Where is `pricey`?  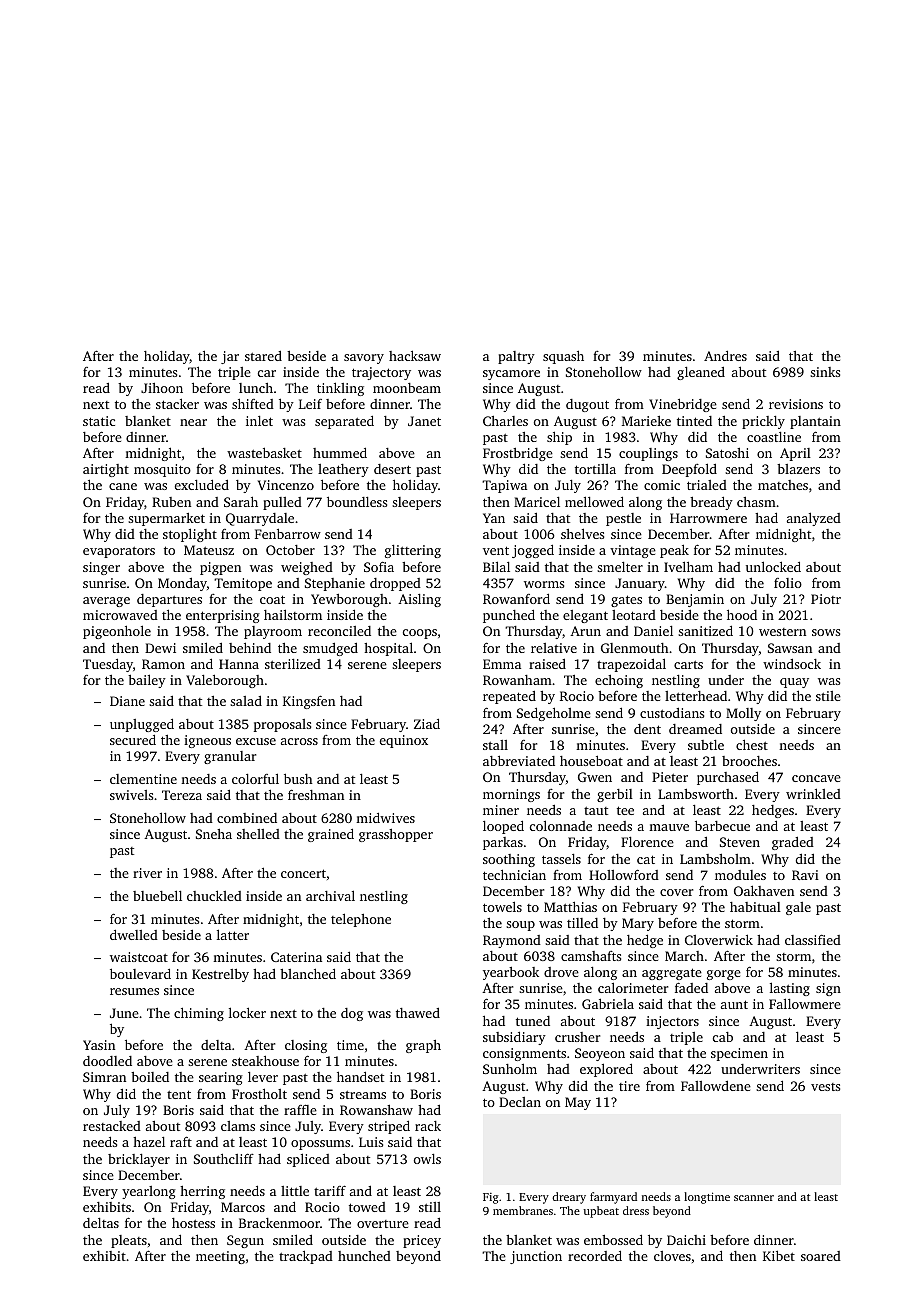
pricey is located at coordinates (422, 1241).
